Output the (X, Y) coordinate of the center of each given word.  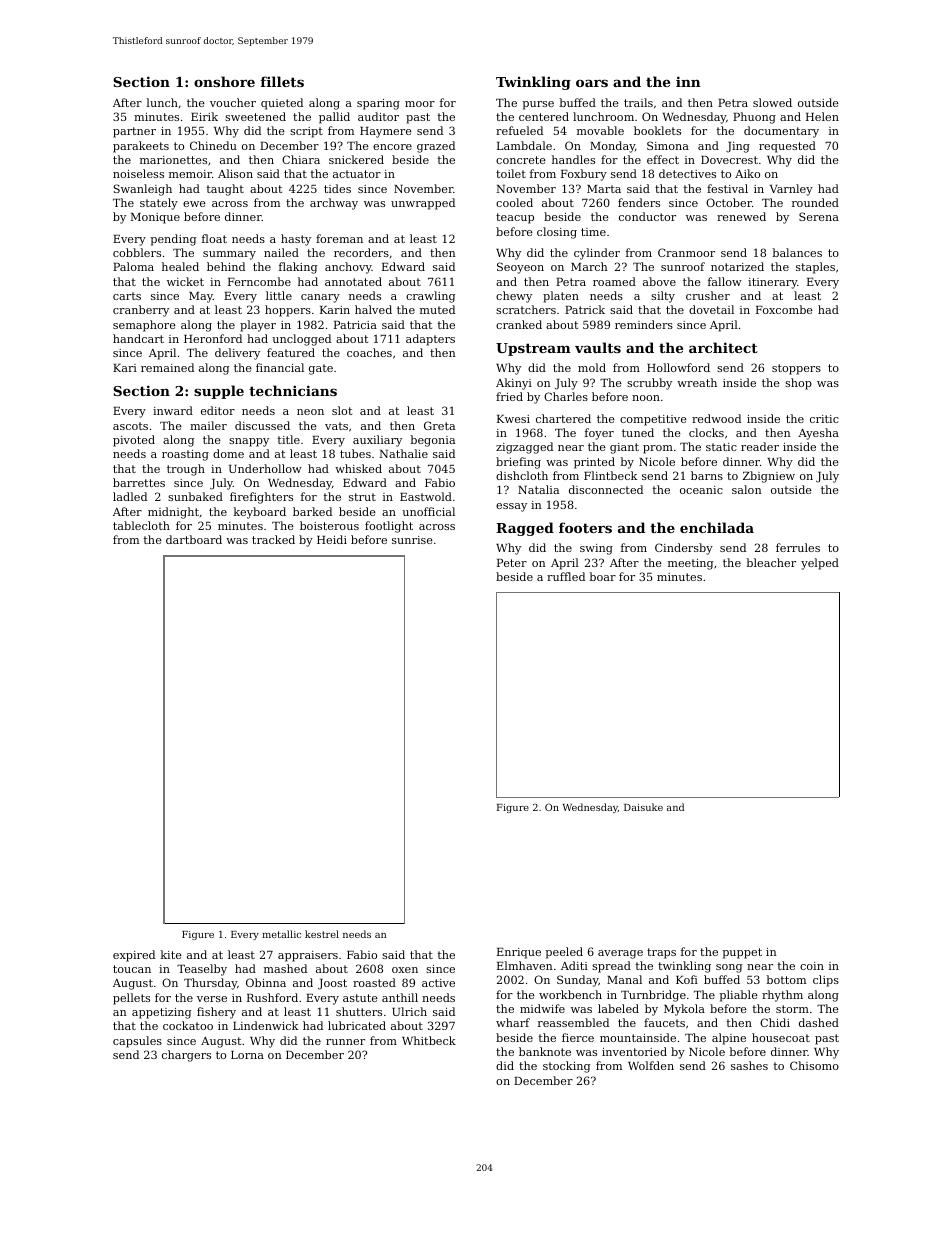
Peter (512, 563)
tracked (273, 539)
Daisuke (643, 807)
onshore (224, 81)
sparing (378, 104)
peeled (564, 953)
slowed (772, 102)
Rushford (272, 997)
